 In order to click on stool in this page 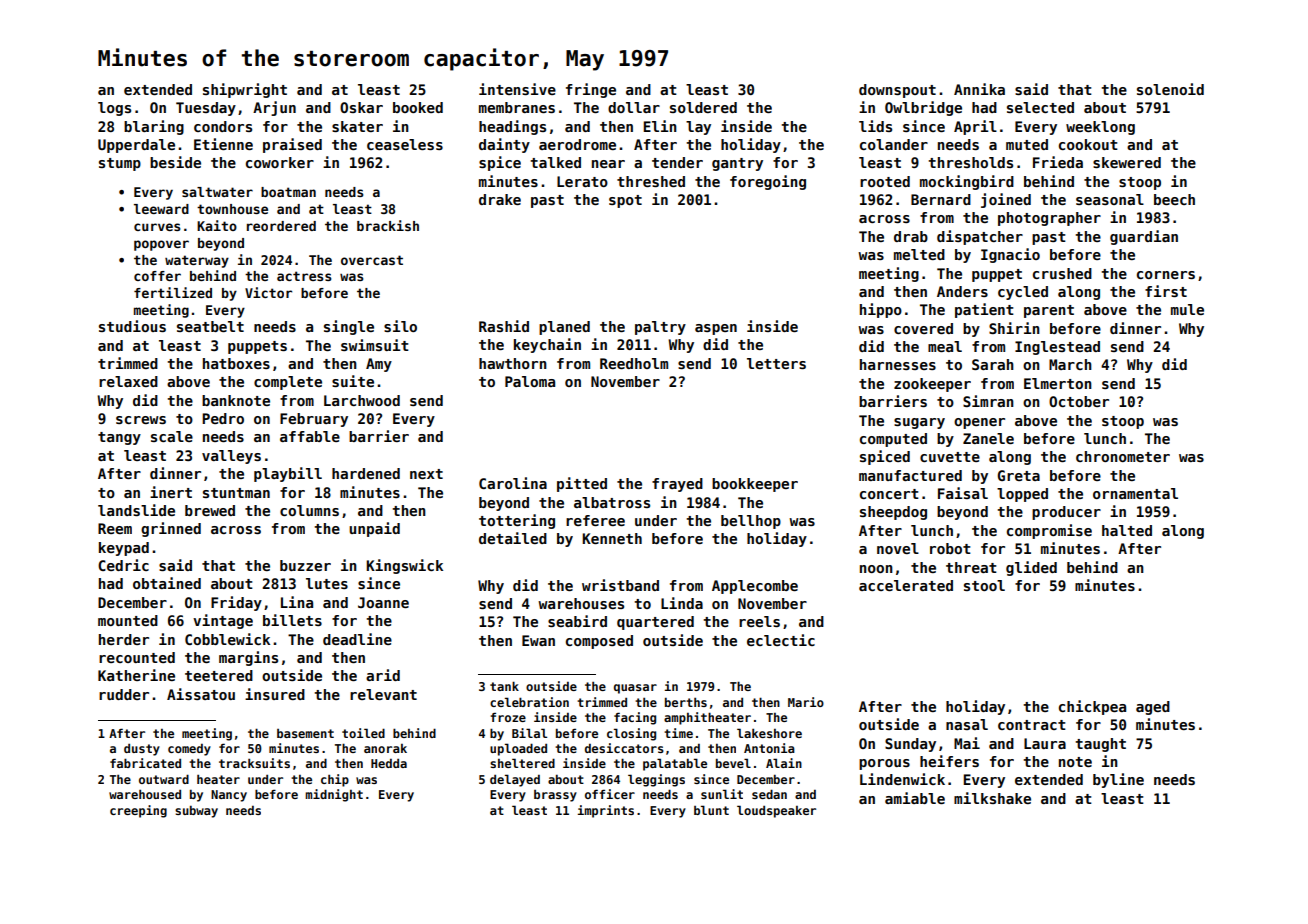, I will do `click(984, 585)`.
